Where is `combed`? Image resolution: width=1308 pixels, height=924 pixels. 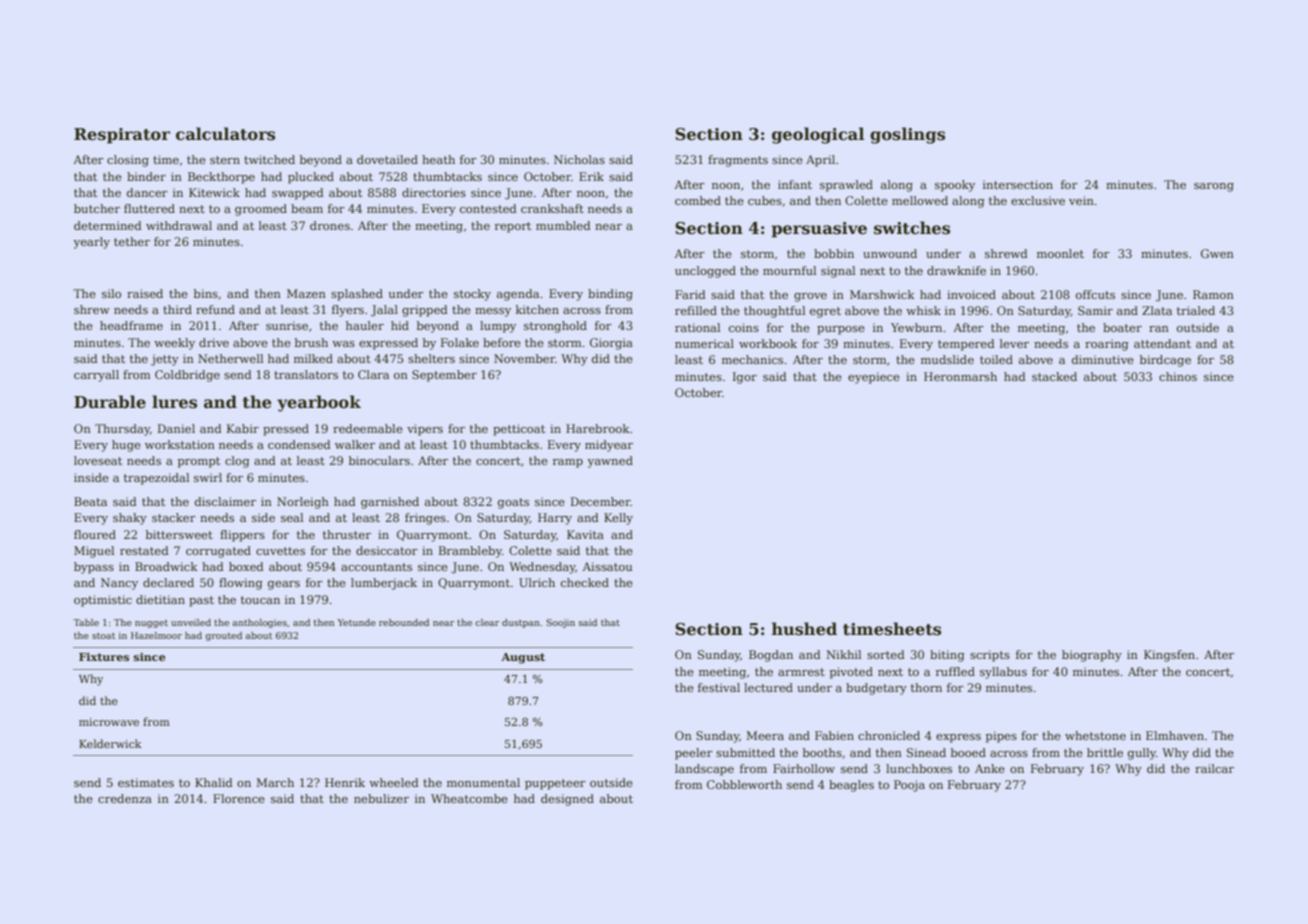
combed is located at coordinates (698, 200).
